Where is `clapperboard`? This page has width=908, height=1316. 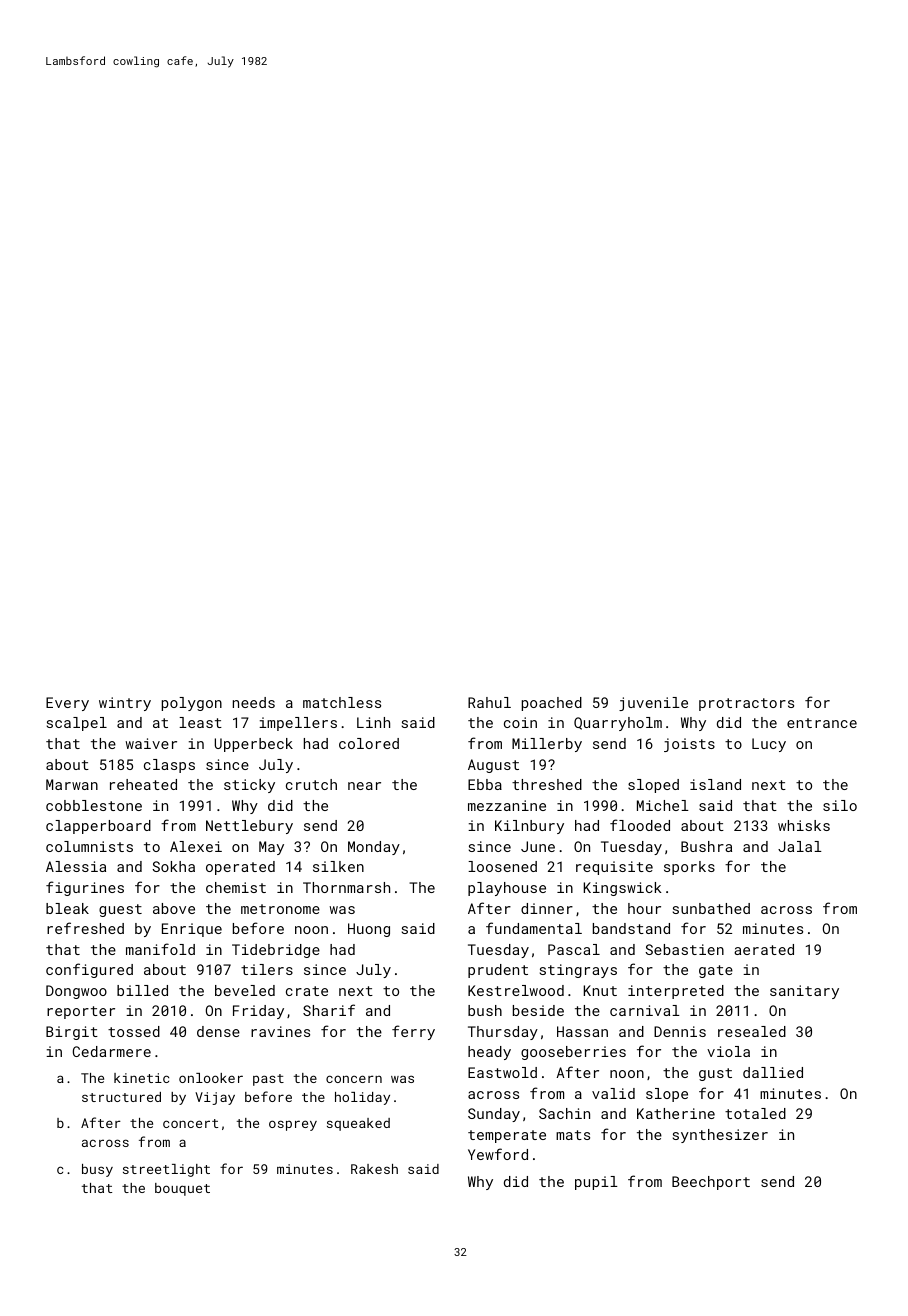 clapperboard is located at coordinates (98, 827).
